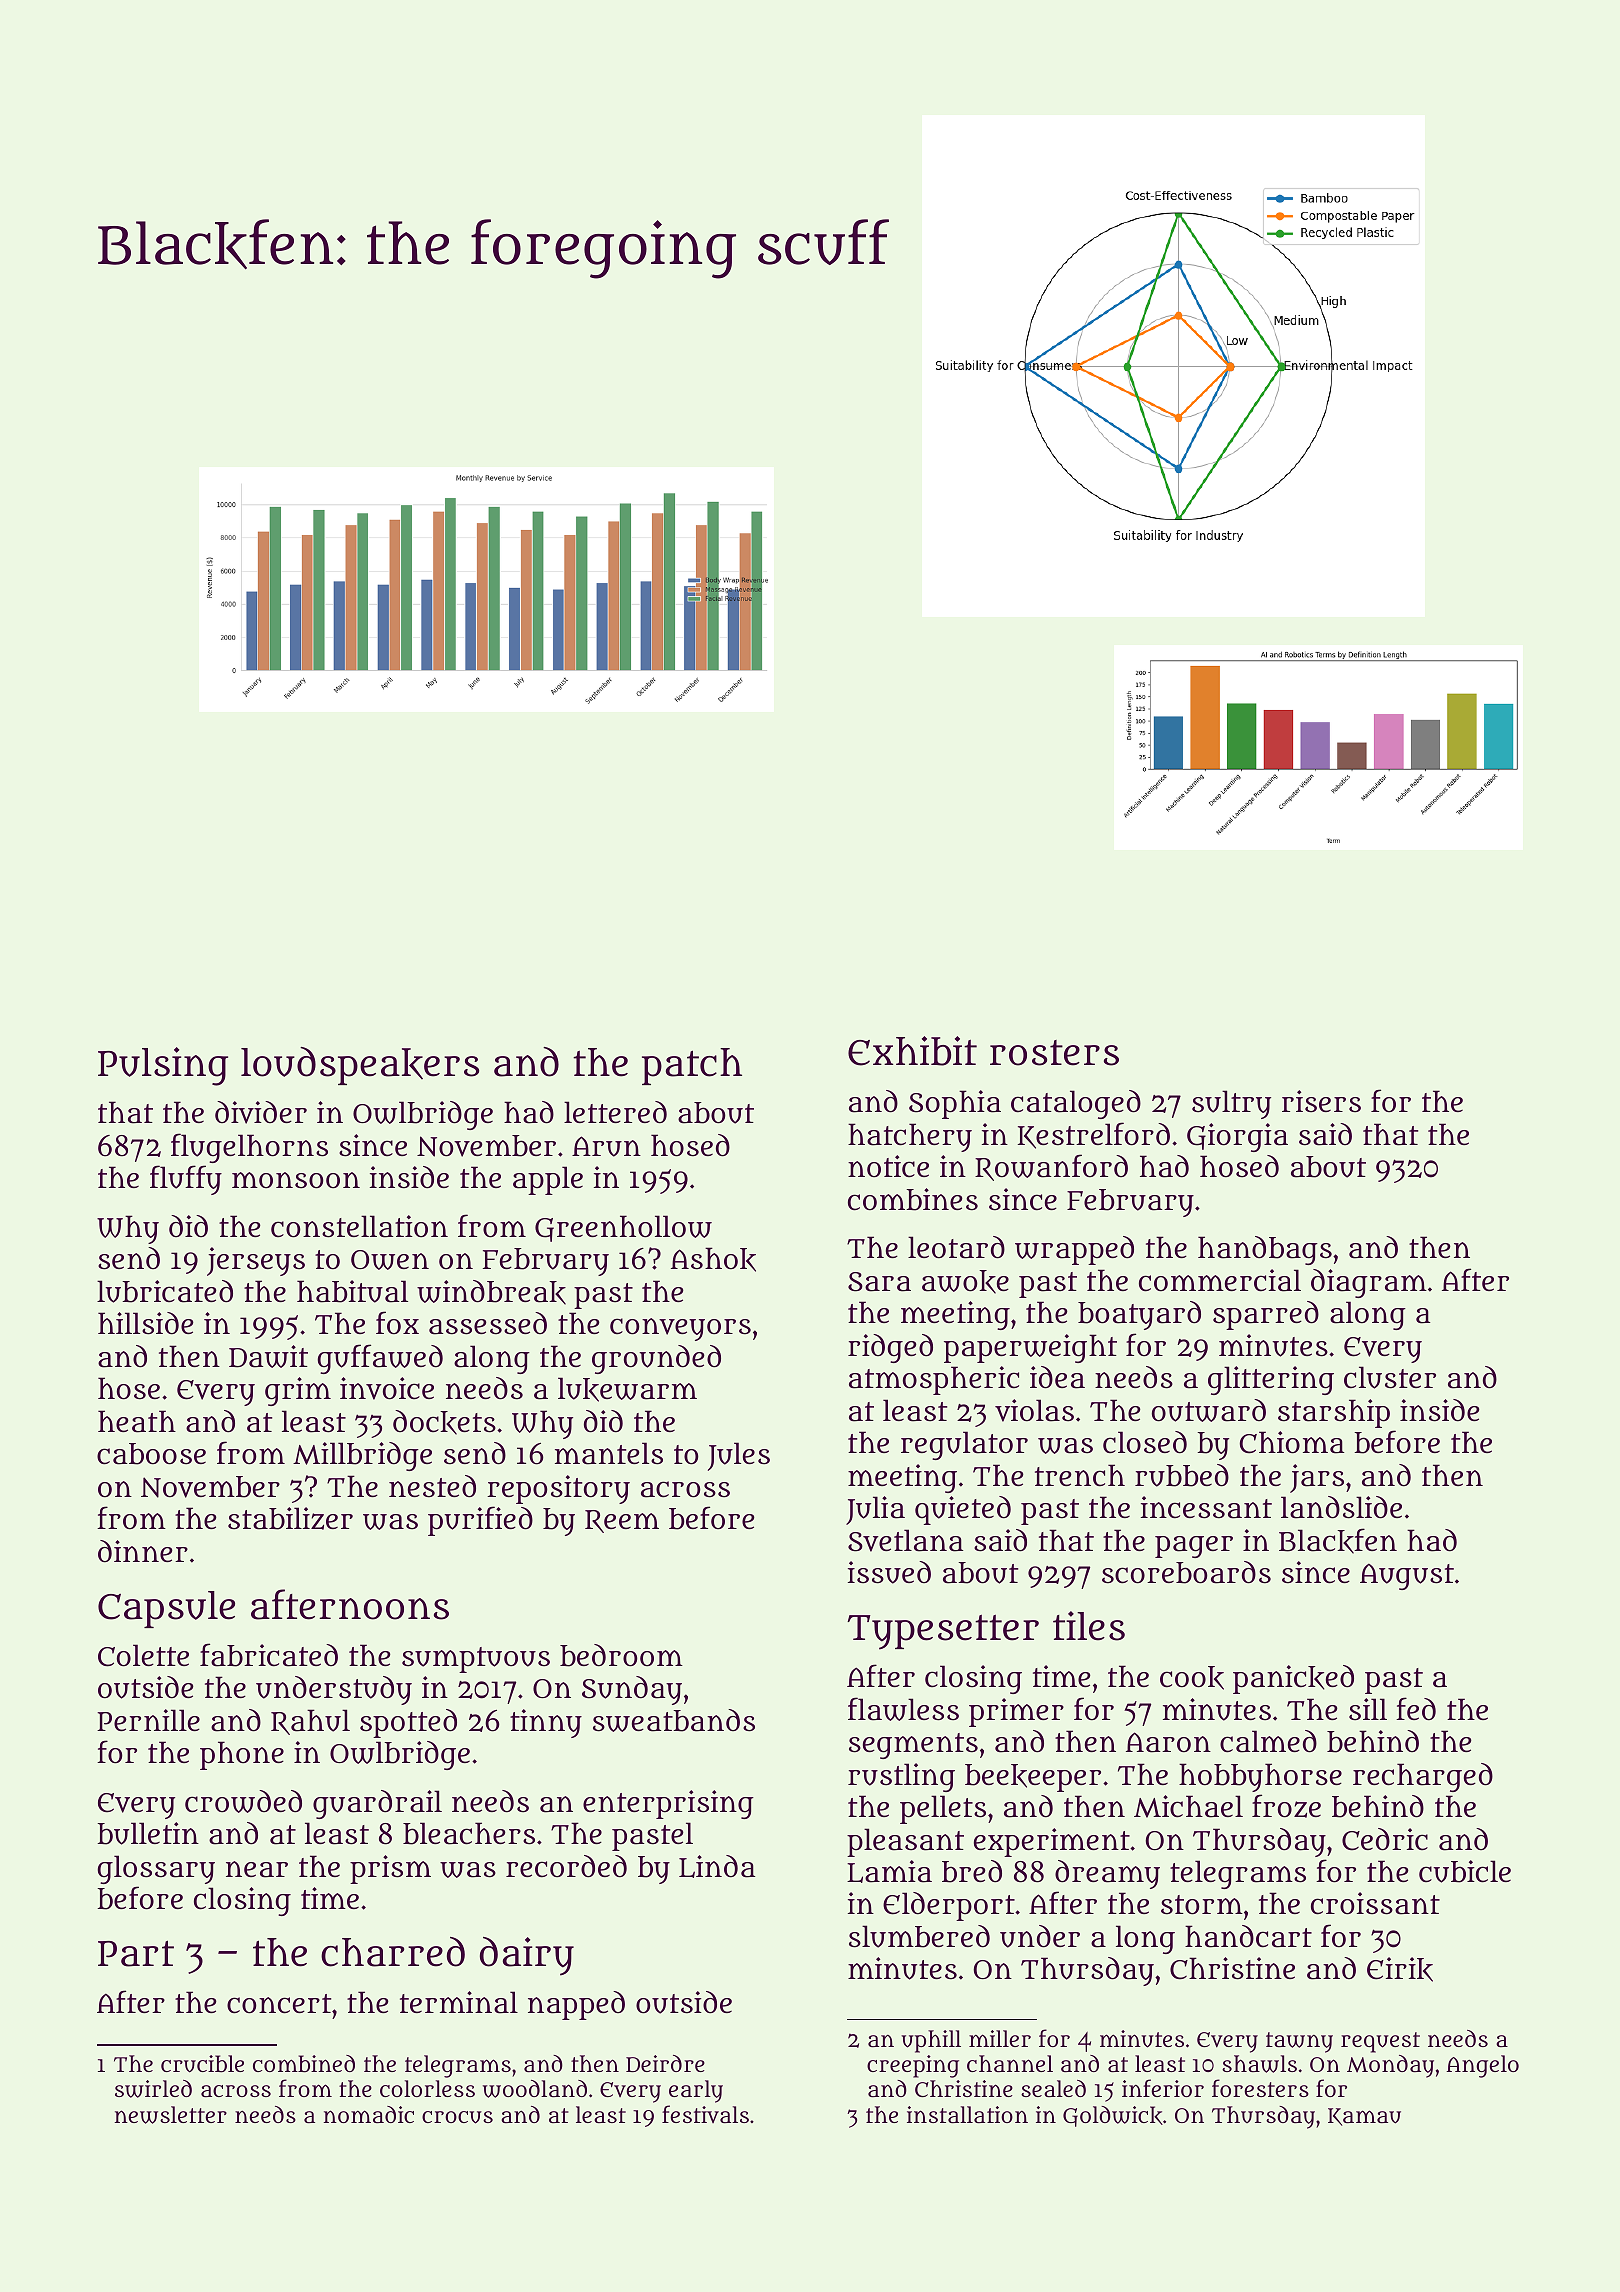 This screenshot has width=1620, height=2292. Describe the element at coordinates (627, 1389) in the screenshot. I see `lukewarm` at that location.
